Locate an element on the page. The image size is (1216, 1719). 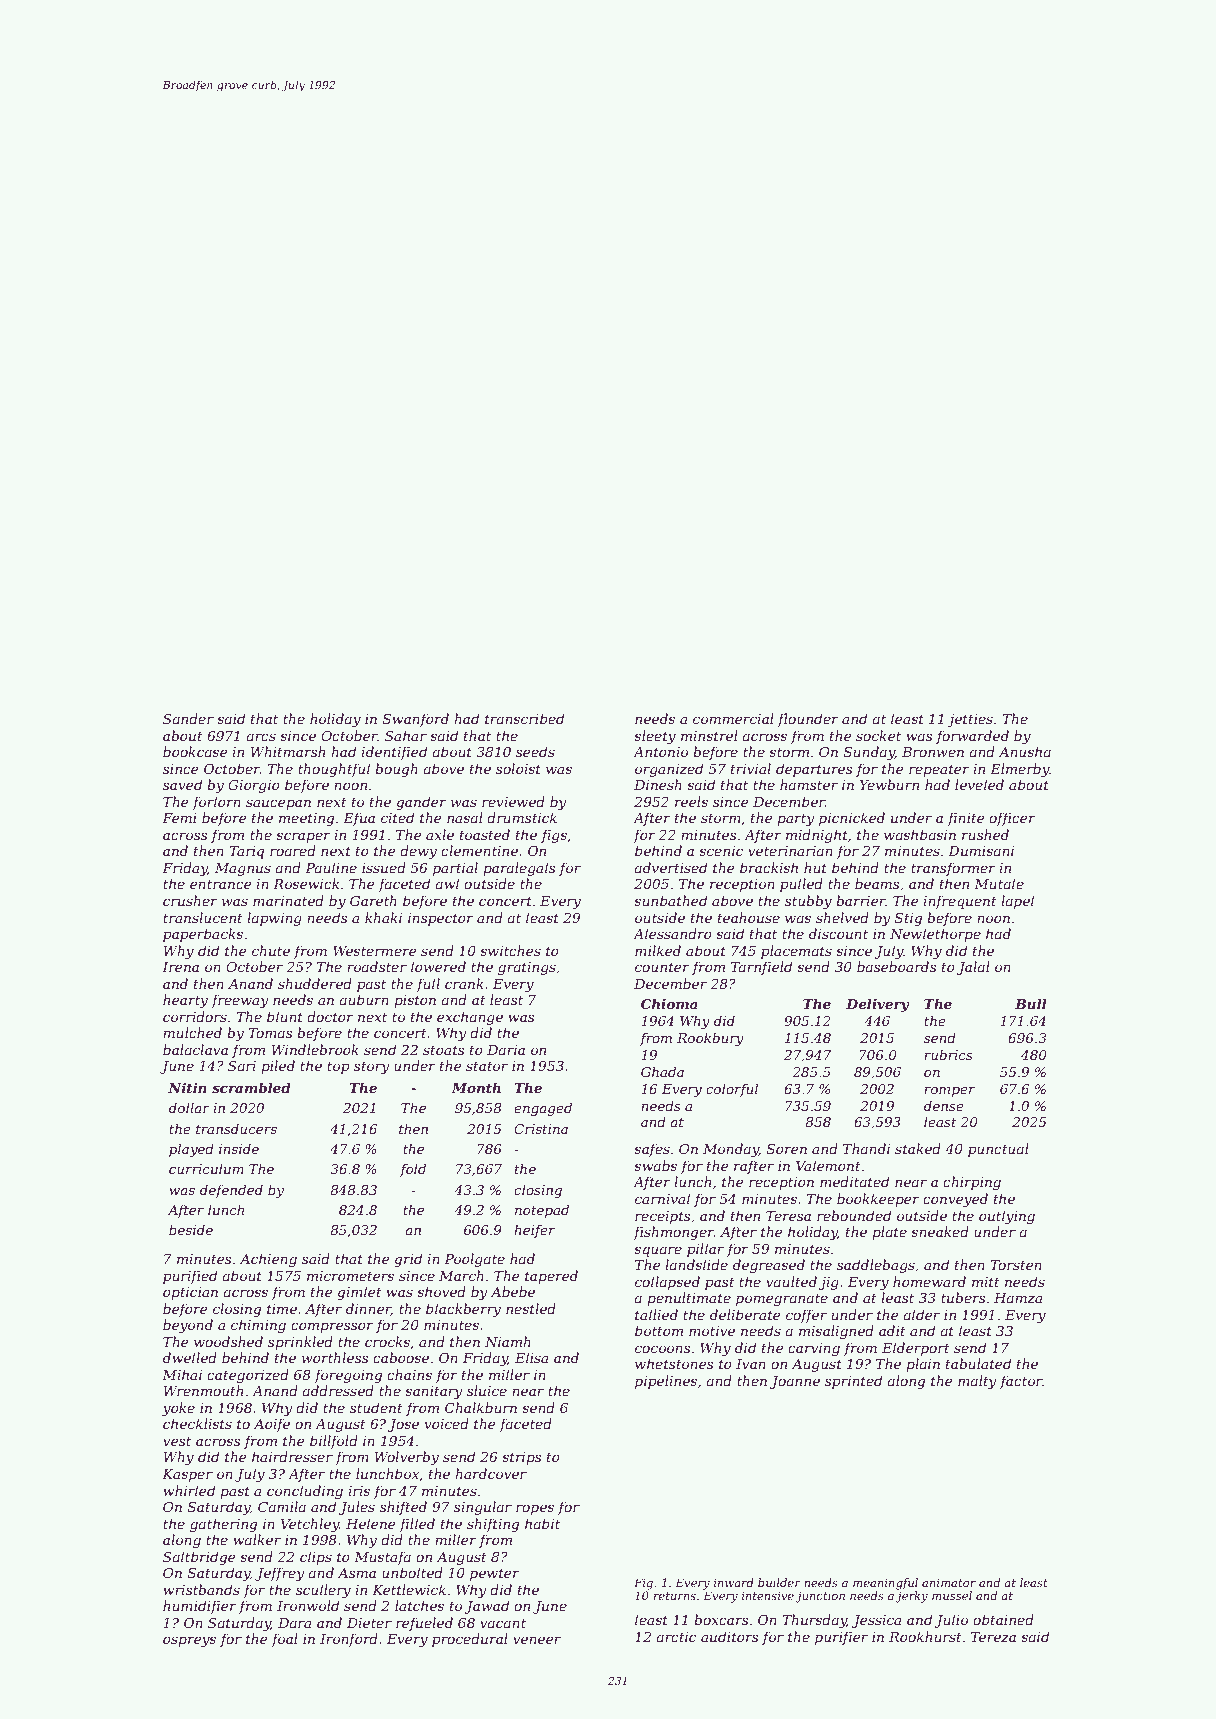
translucent is located at coordinates (203, 917).
